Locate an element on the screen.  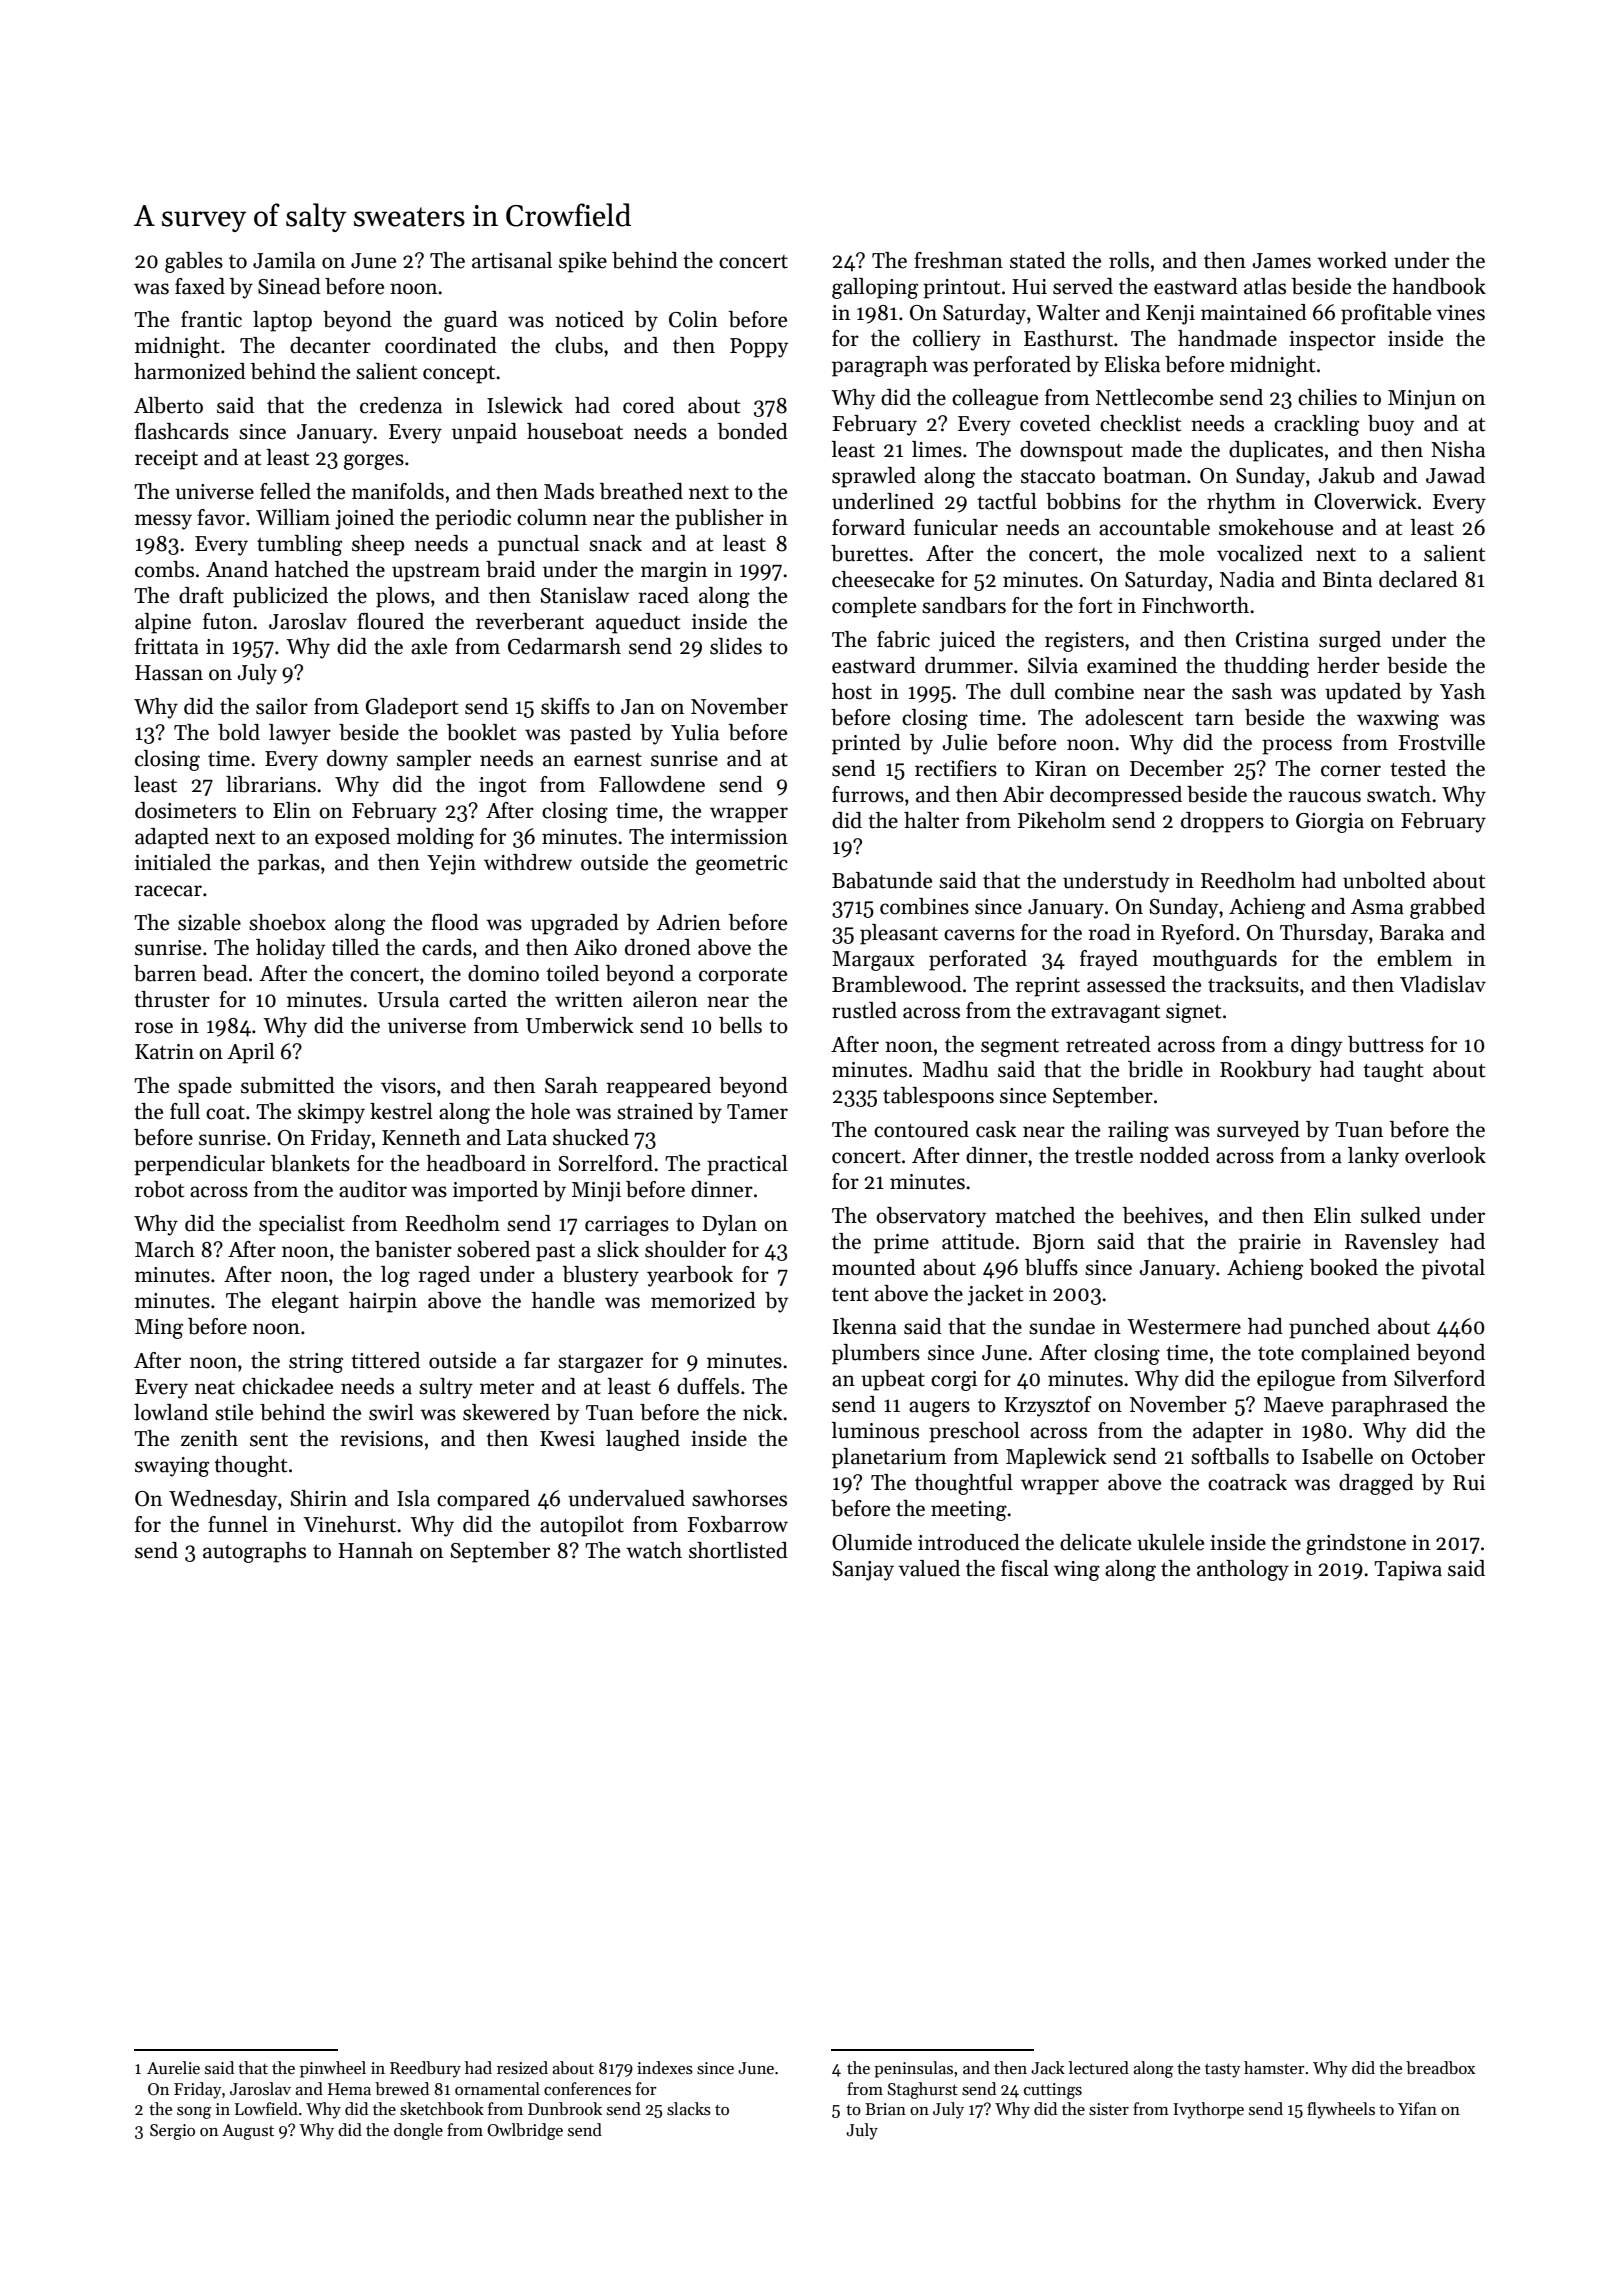
Sanjay is located at coordinates (863, 1571).
